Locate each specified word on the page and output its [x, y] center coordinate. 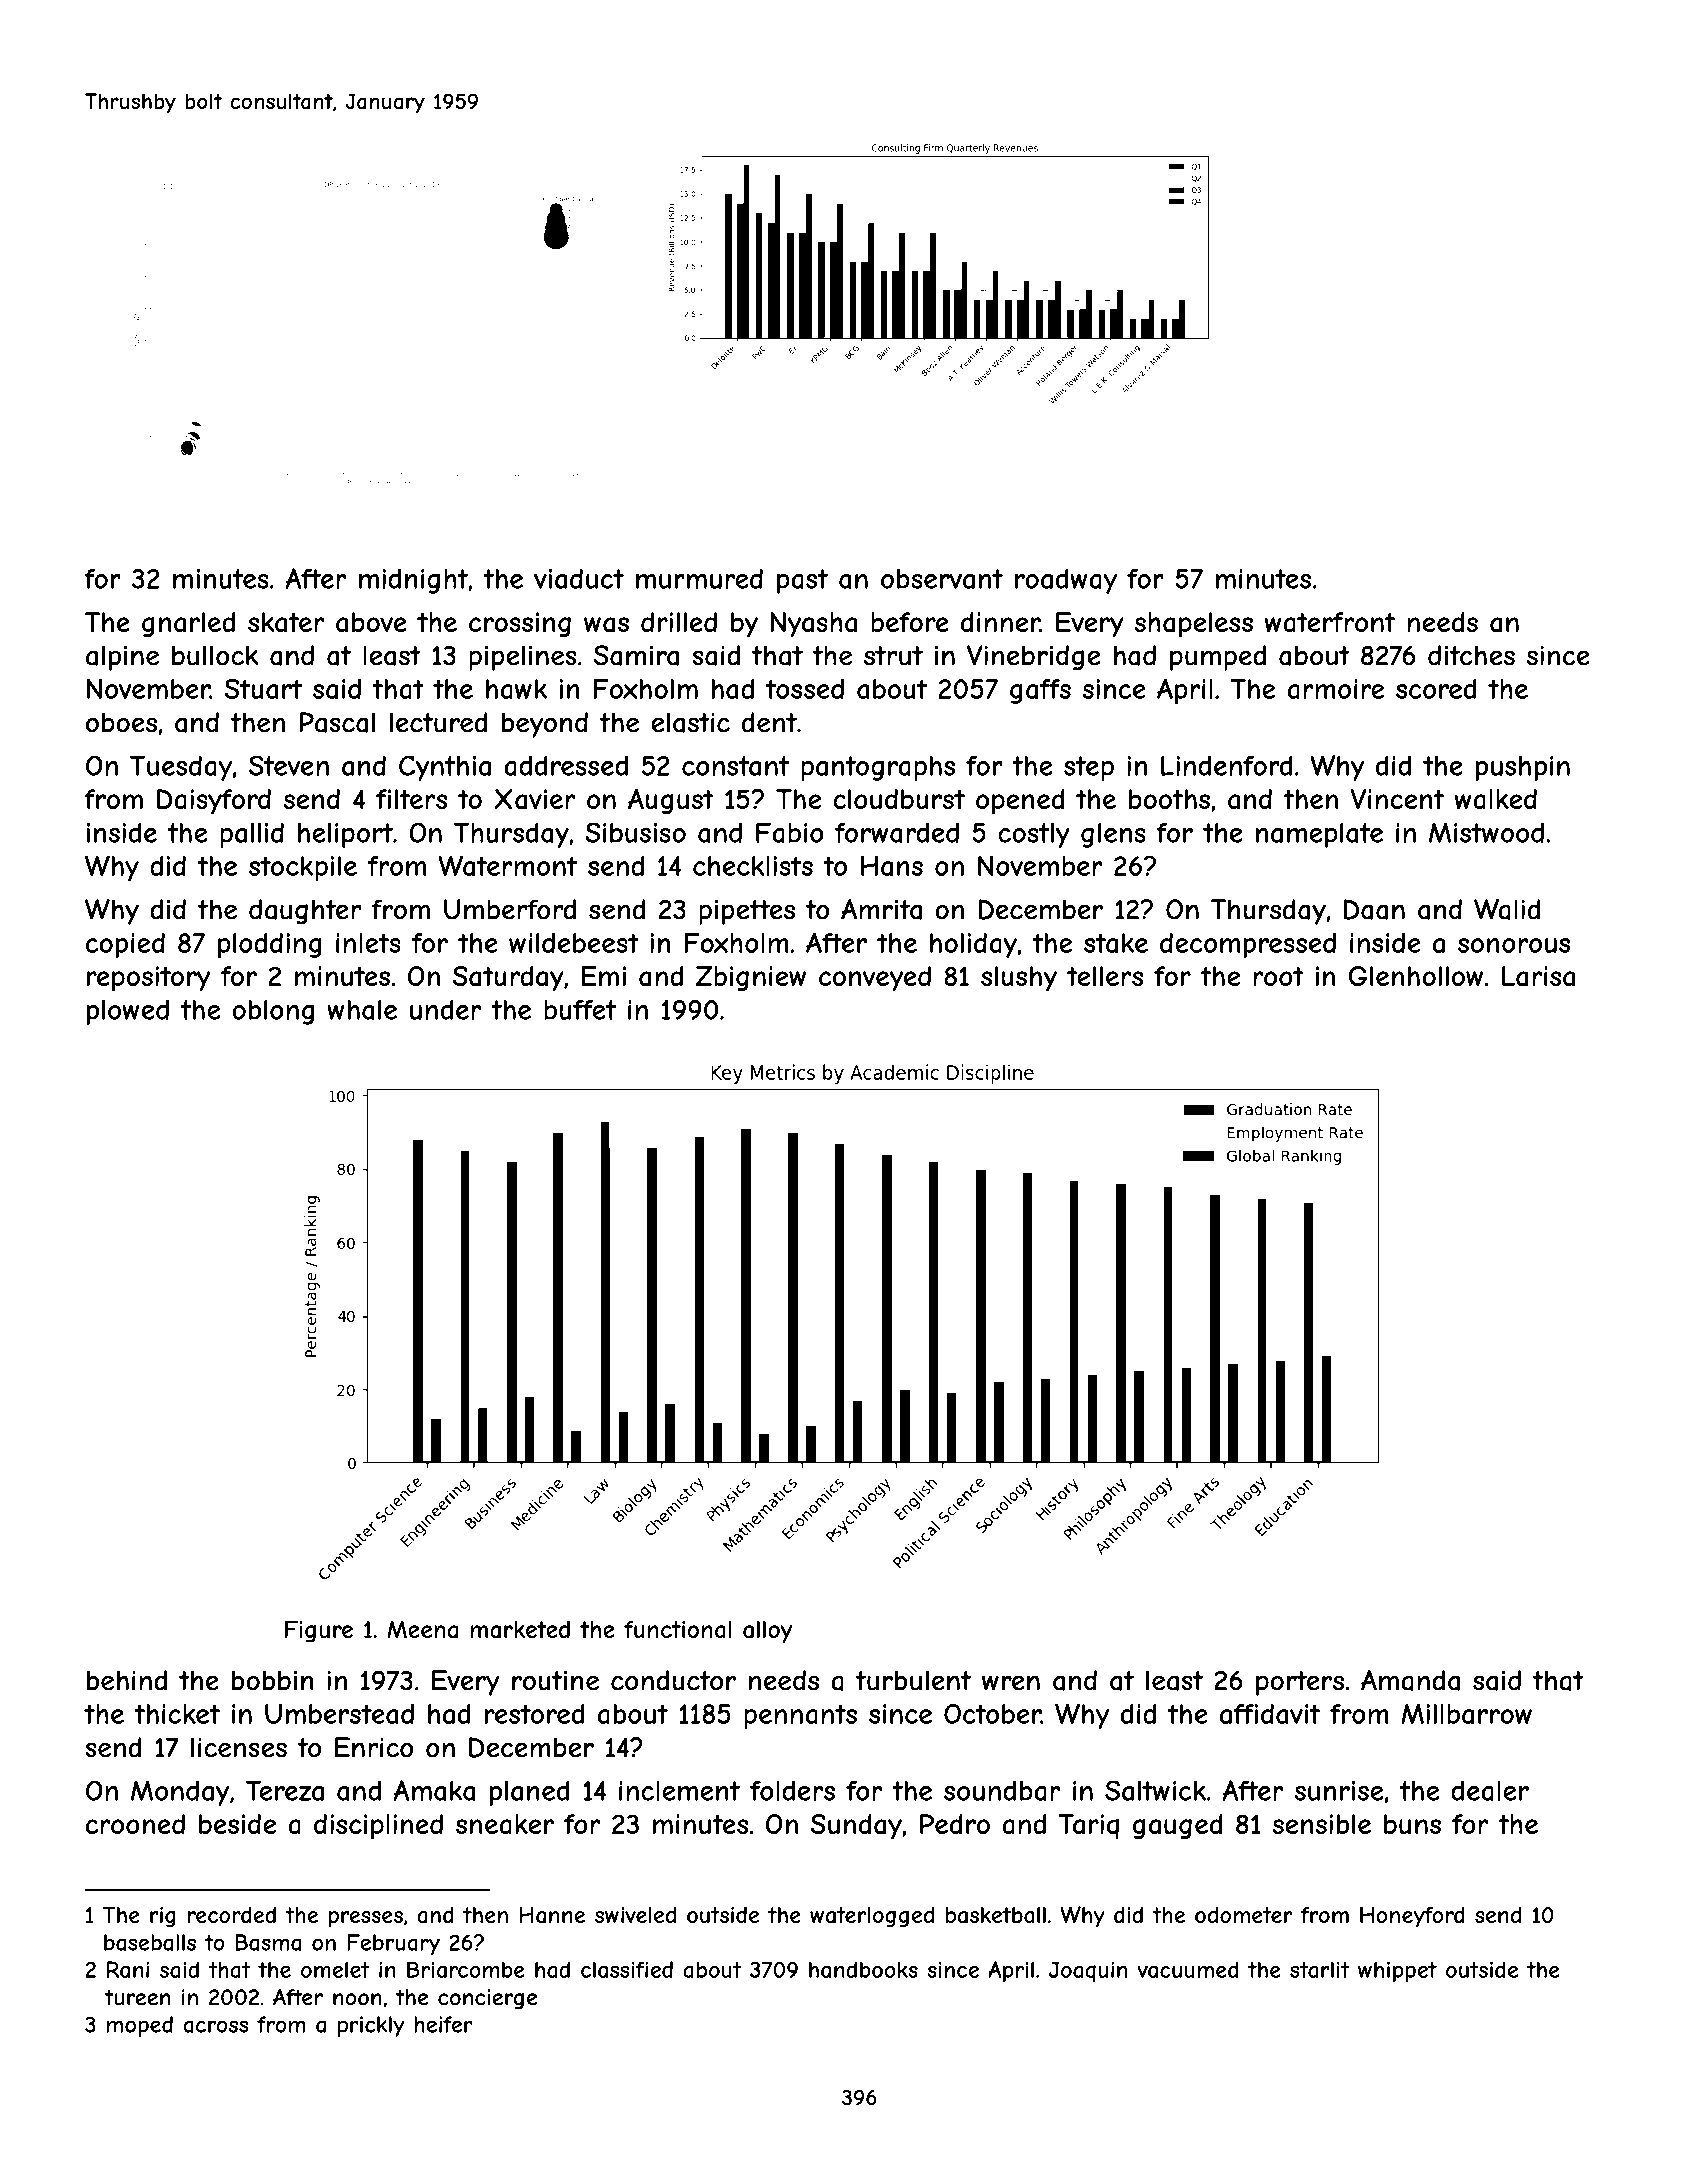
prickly [371, 2026]
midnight [413, 581]
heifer [443, 2024]
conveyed [875, 979]
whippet [1397, 1971]
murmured [699, 579]
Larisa [1538, 976]
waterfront [1329, 622]
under [445, 1009]
